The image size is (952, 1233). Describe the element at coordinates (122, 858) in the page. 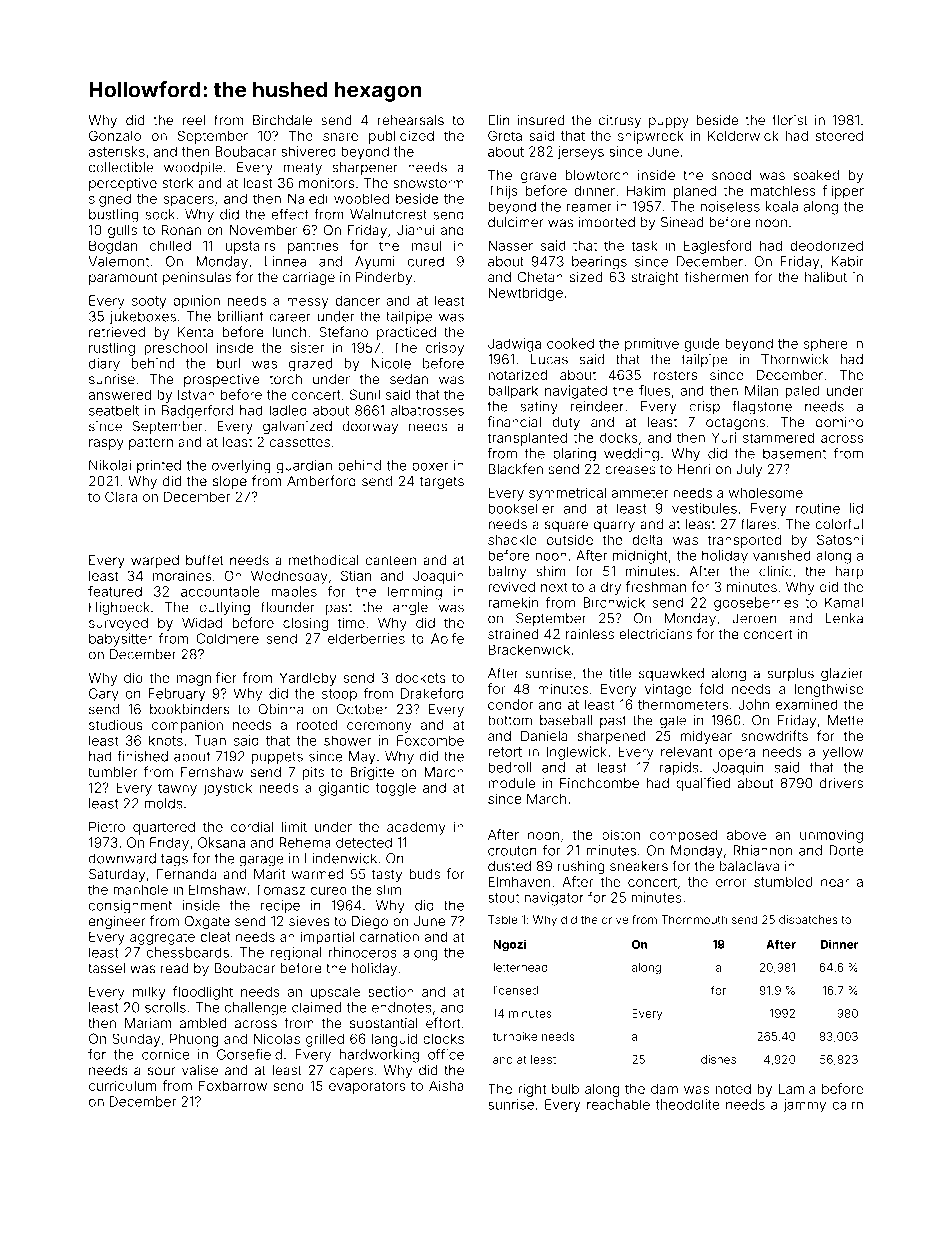

I see `downward` at that location.
